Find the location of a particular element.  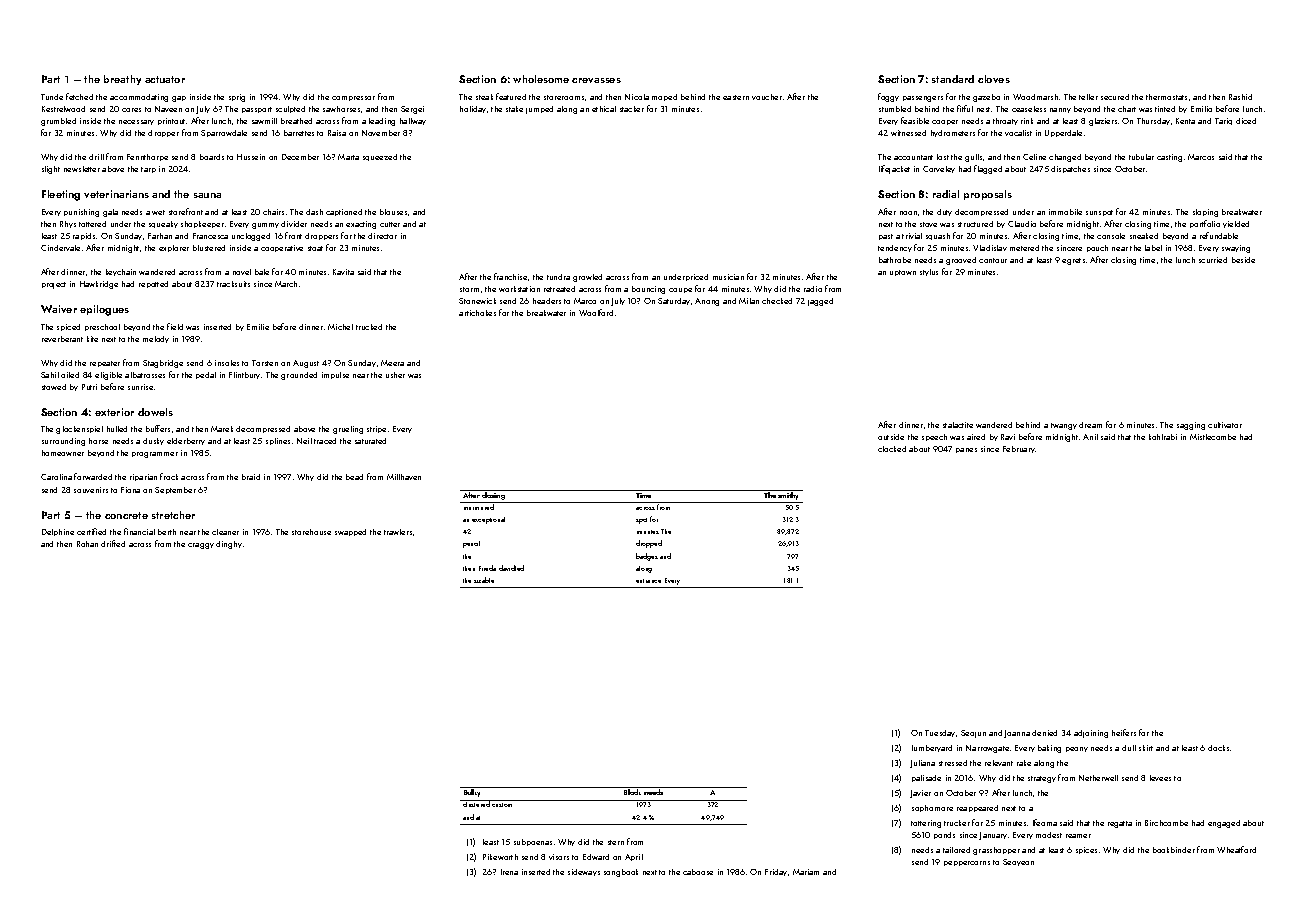

grumbled is located at coordinates (58, 122).
